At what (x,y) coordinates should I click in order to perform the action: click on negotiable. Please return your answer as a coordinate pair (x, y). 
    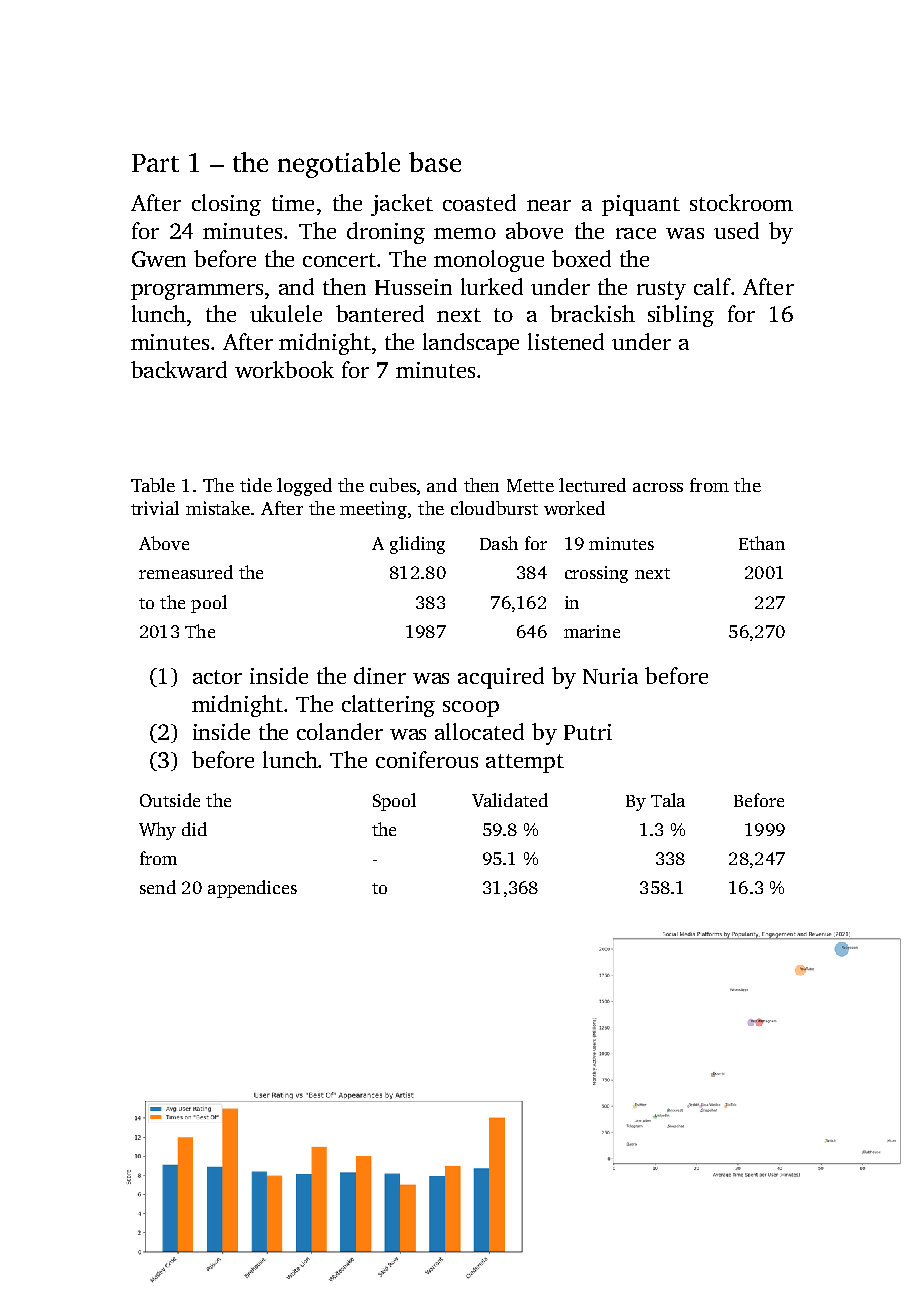
    Looking at the image, I should click on (339, 165).
